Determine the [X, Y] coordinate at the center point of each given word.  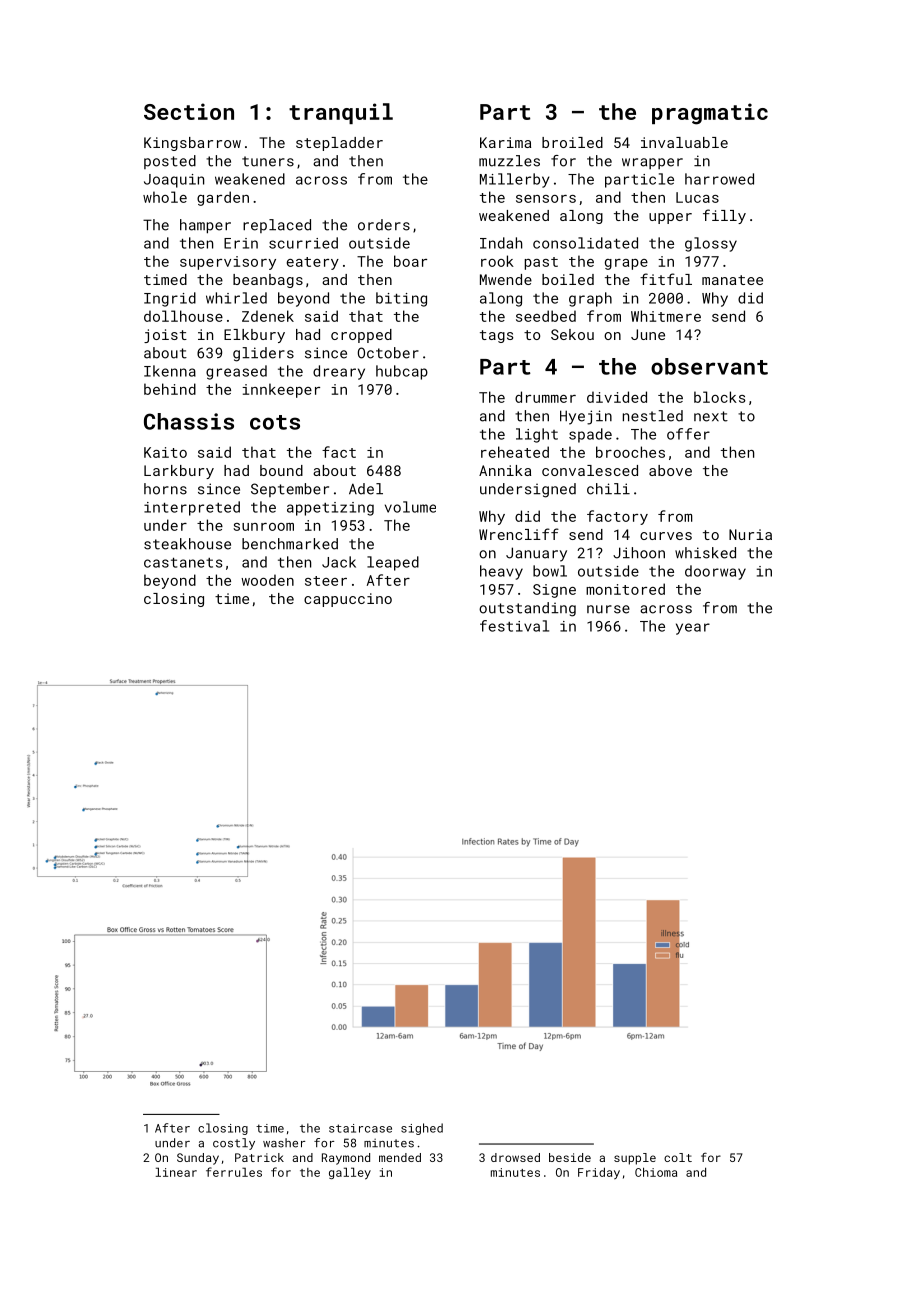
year [693, 629]
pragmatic [710, 114]
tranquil [341, 113]
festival [514, 626]
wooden [267, 580]
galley [350, 1173]
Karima [505, 142]
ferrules [234, 1172]
